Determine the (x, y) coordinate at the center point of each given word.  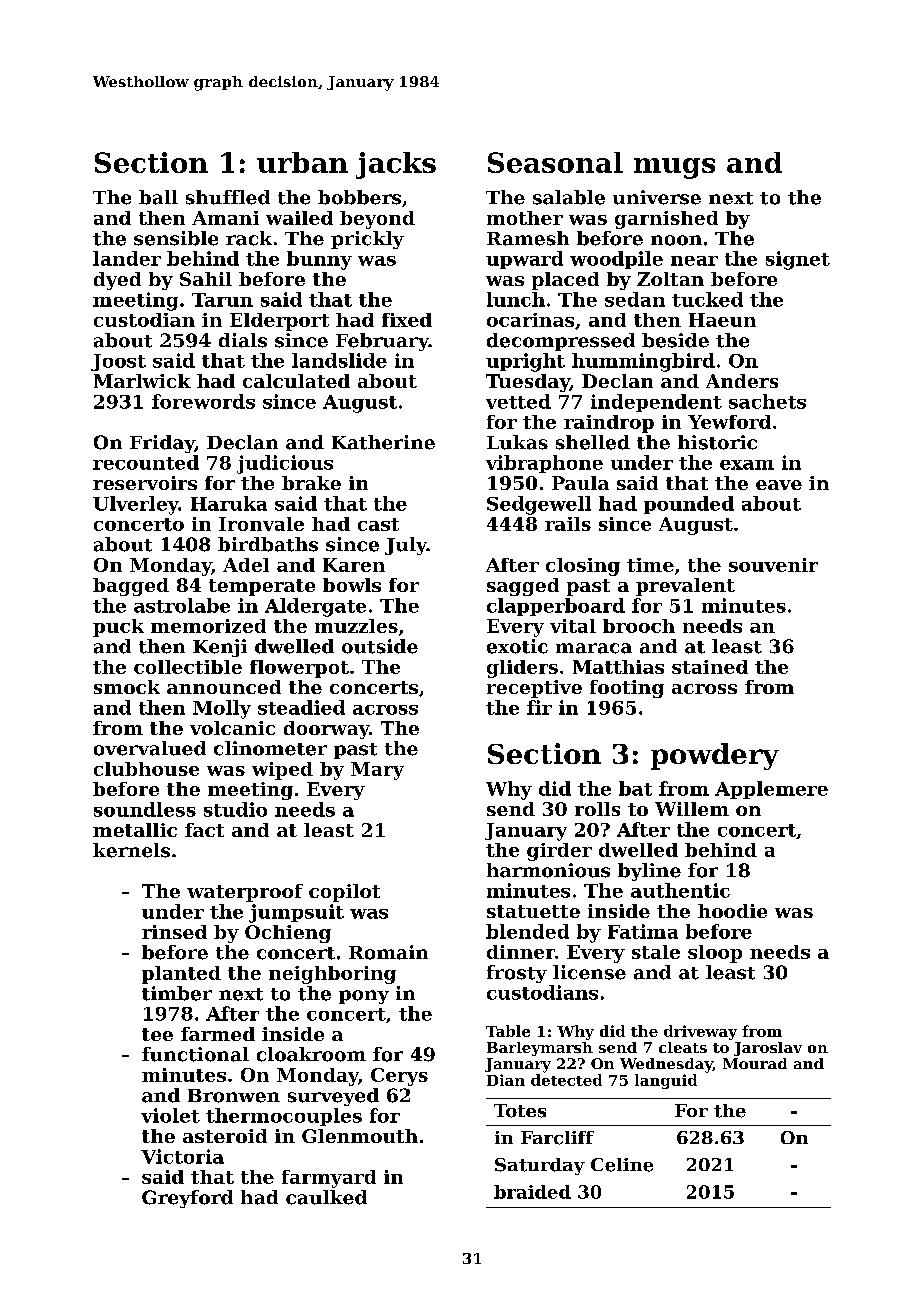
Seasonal (555, 162)
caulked (326, 1197)
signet (798, 260)
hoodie (732, 911)
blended (527, 931)
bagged (131, 587)
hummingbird (643, 362)
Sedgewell (539, 505)
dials (243, 340)
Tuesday (528, 383)
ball (158, 197)
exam (747, 465)
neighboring (332, 975)
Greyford (187, 1199)
